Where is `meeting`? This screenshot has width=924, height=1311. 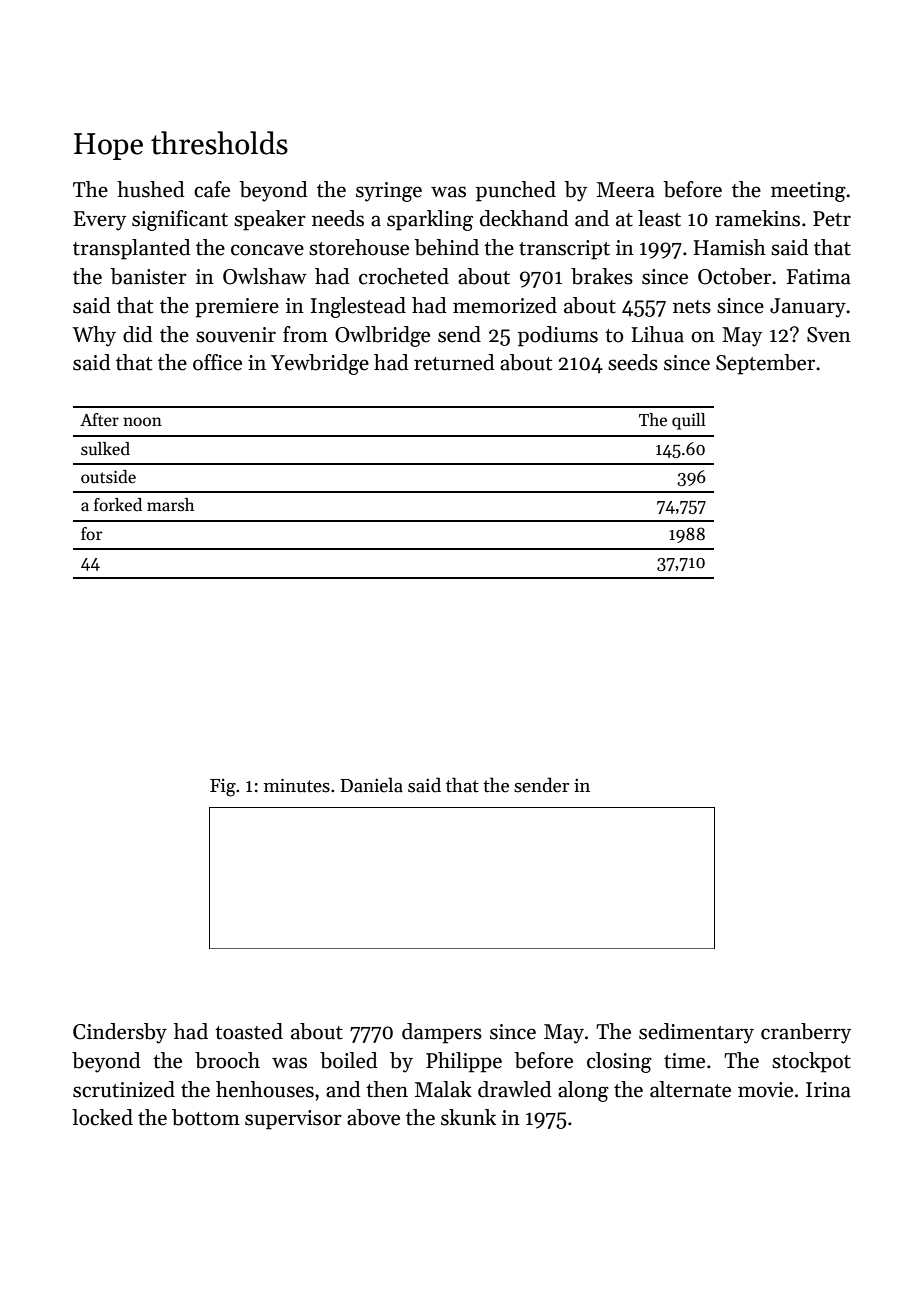
meeting is located at coordinates (808, 192).
